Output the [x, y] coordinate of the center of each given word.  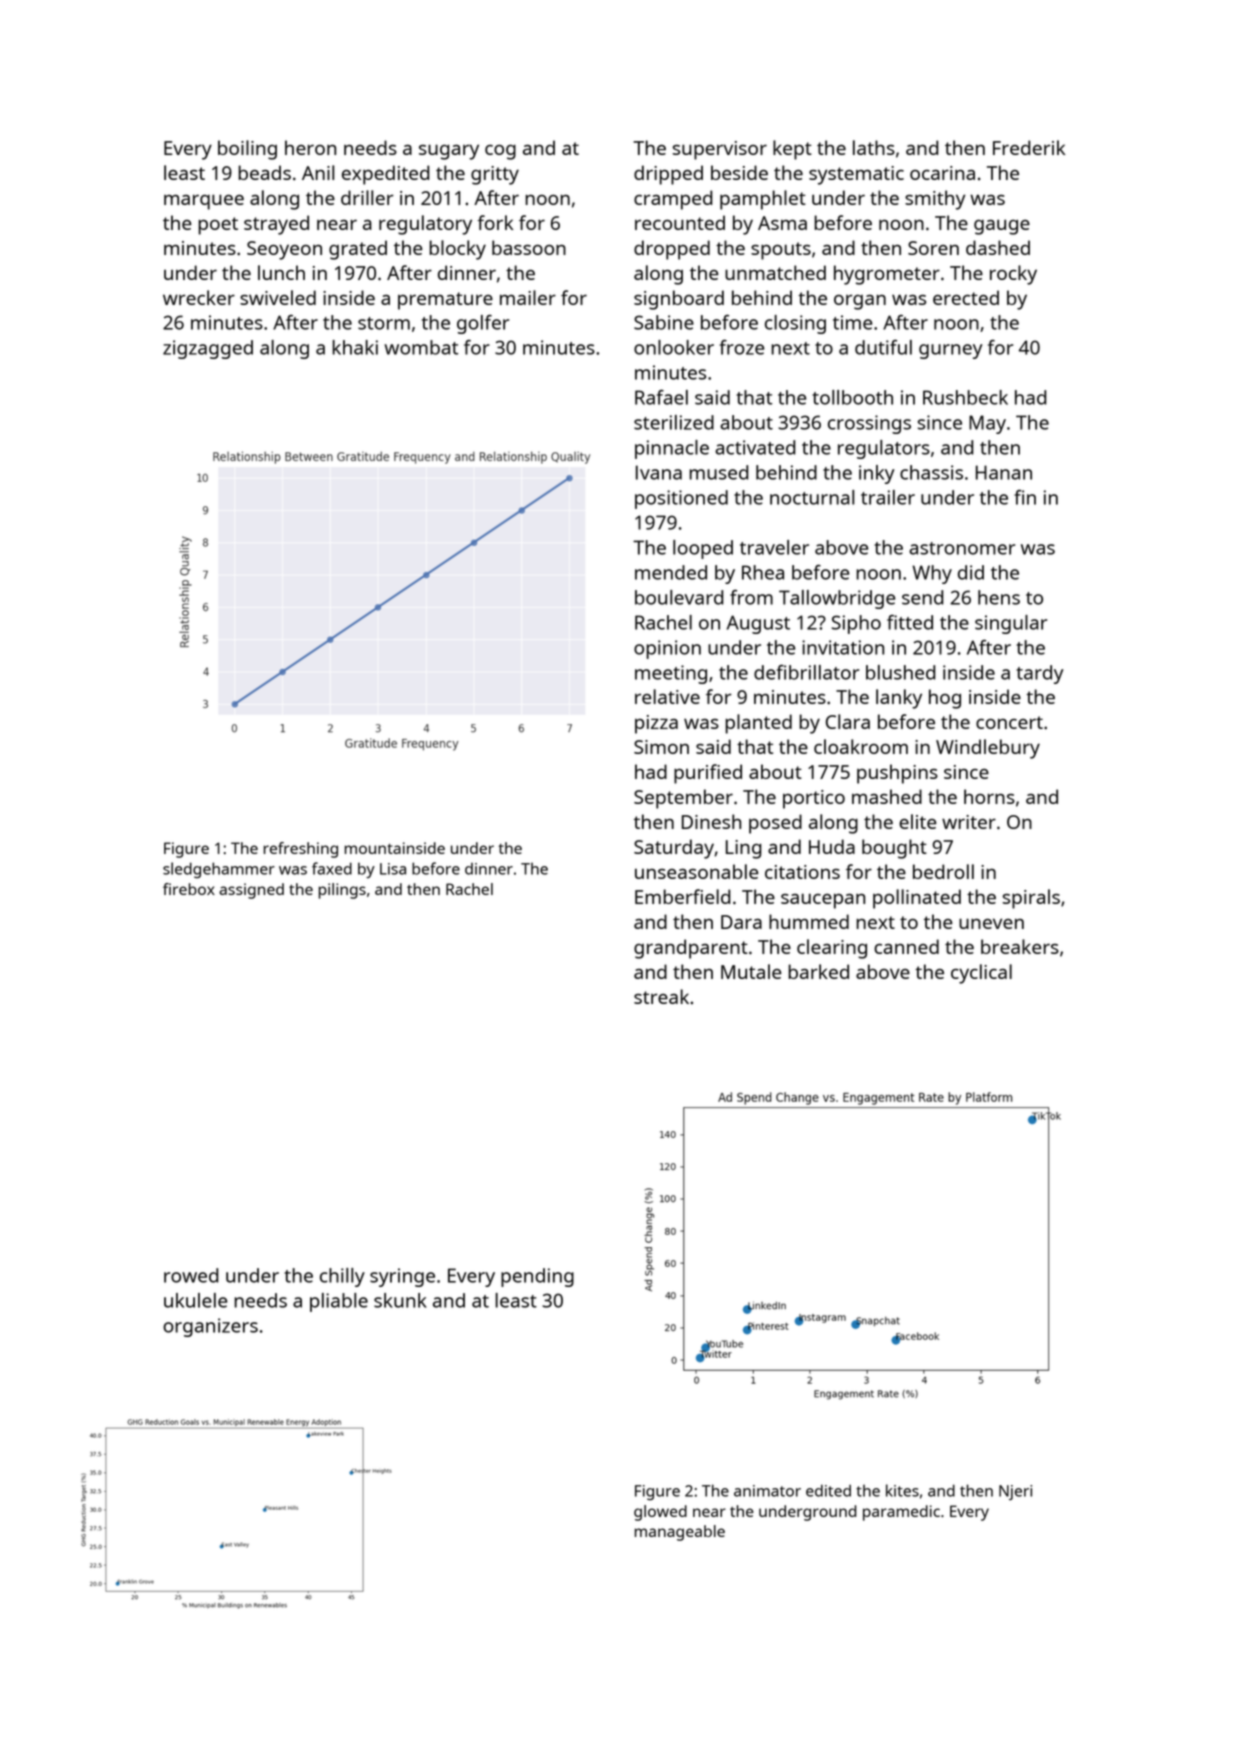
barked [818, 971]
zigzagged [208, 349]
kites [902, 1490]
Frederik [1029, 147]
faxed [332, 868]
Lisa [393, 869]
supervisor [720, 150]
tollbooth [852, 397]
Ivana [659, 472]
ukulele [195, 1300]
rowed [191, 1275]
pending [537, 1277]
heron [310, 147]
